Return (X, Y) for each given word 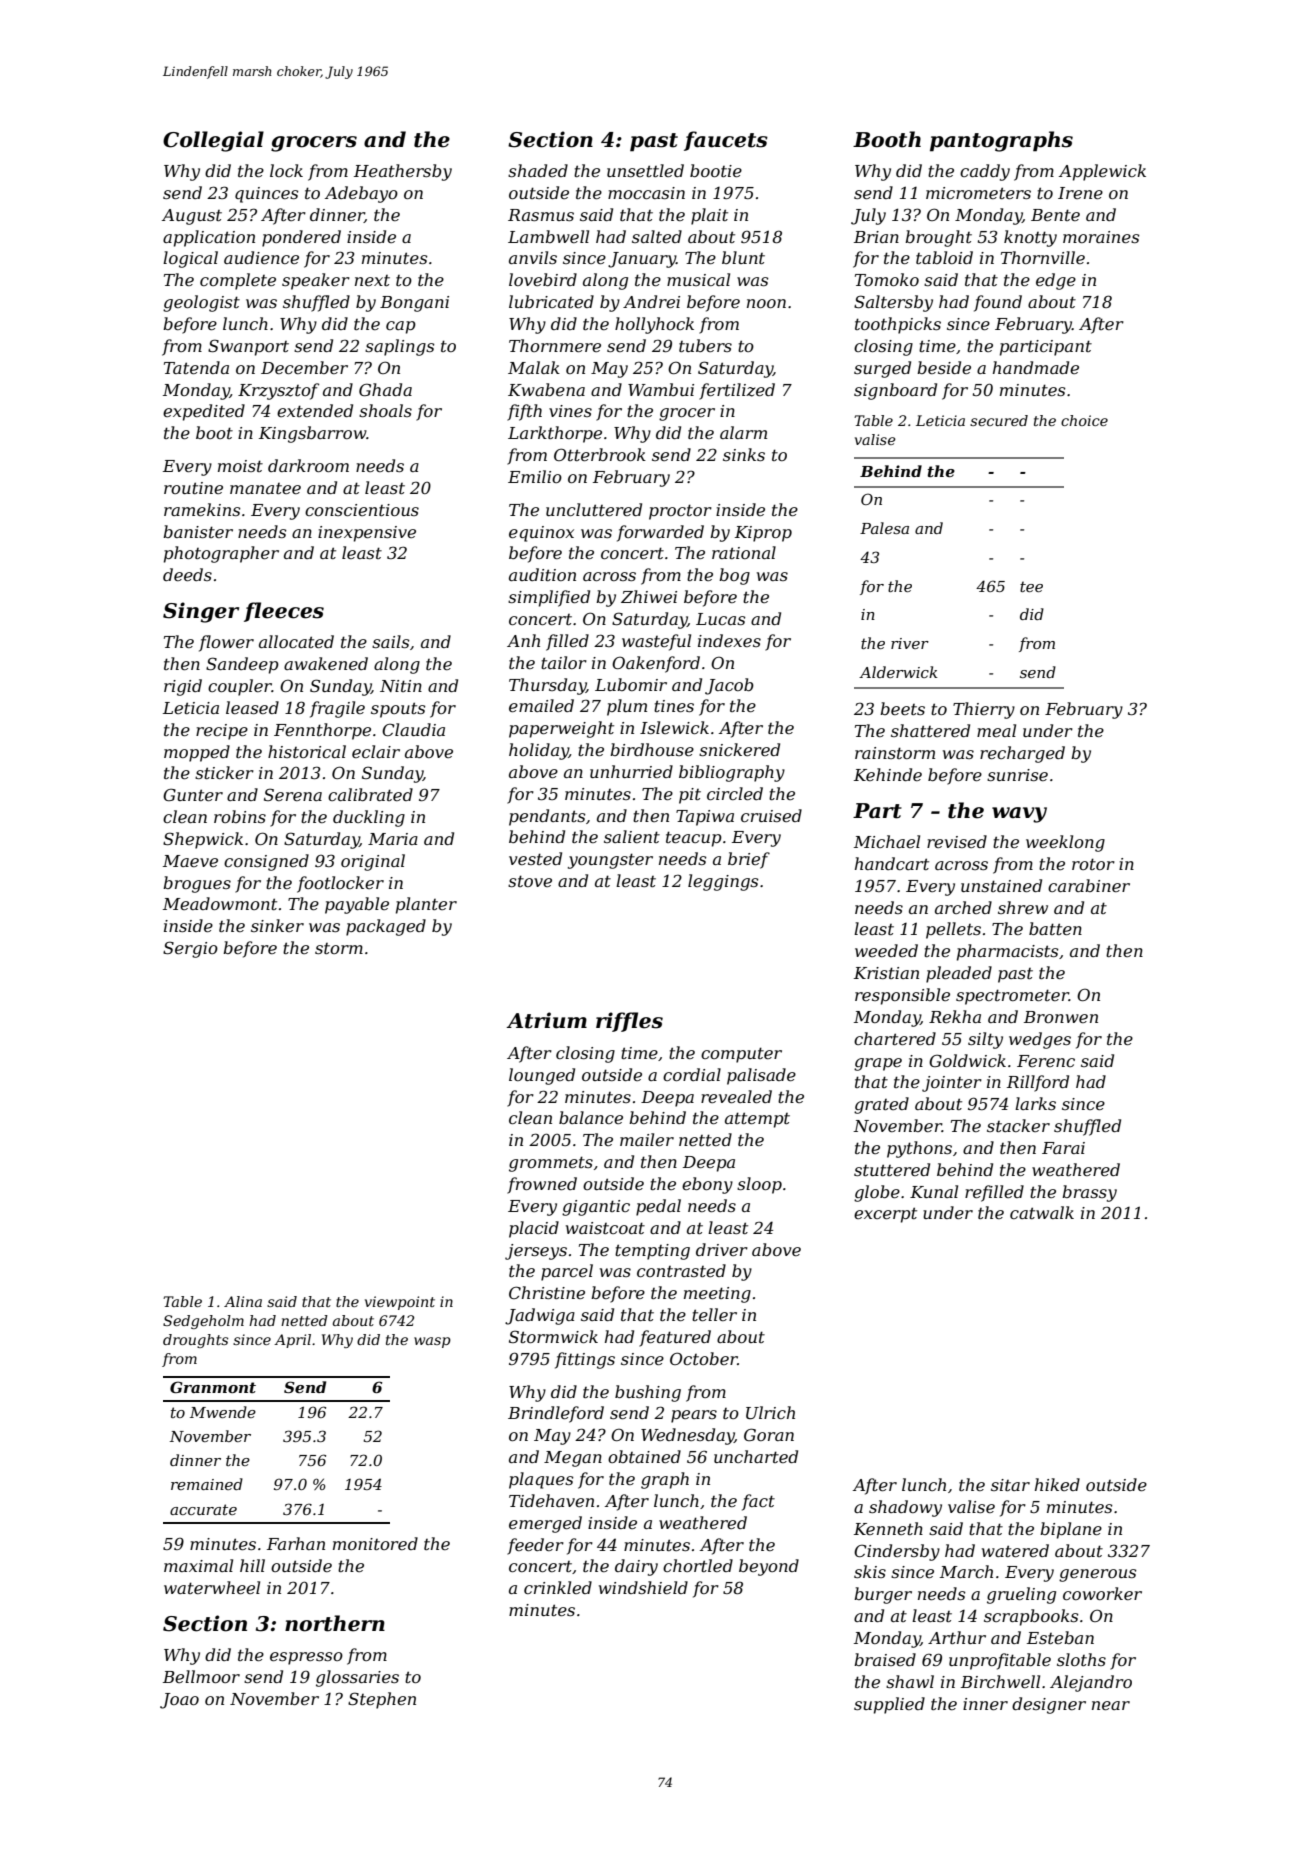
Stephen (382, 1700)
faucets (726, 141)
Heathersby (403, 172)
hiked (1057, 1484)
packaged (386, 927)
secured (999, 420)
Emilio (535, 476)
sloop (759, 1185)
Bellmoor (201, 1676)
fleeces (284, 612)
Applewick (1102, 172)
